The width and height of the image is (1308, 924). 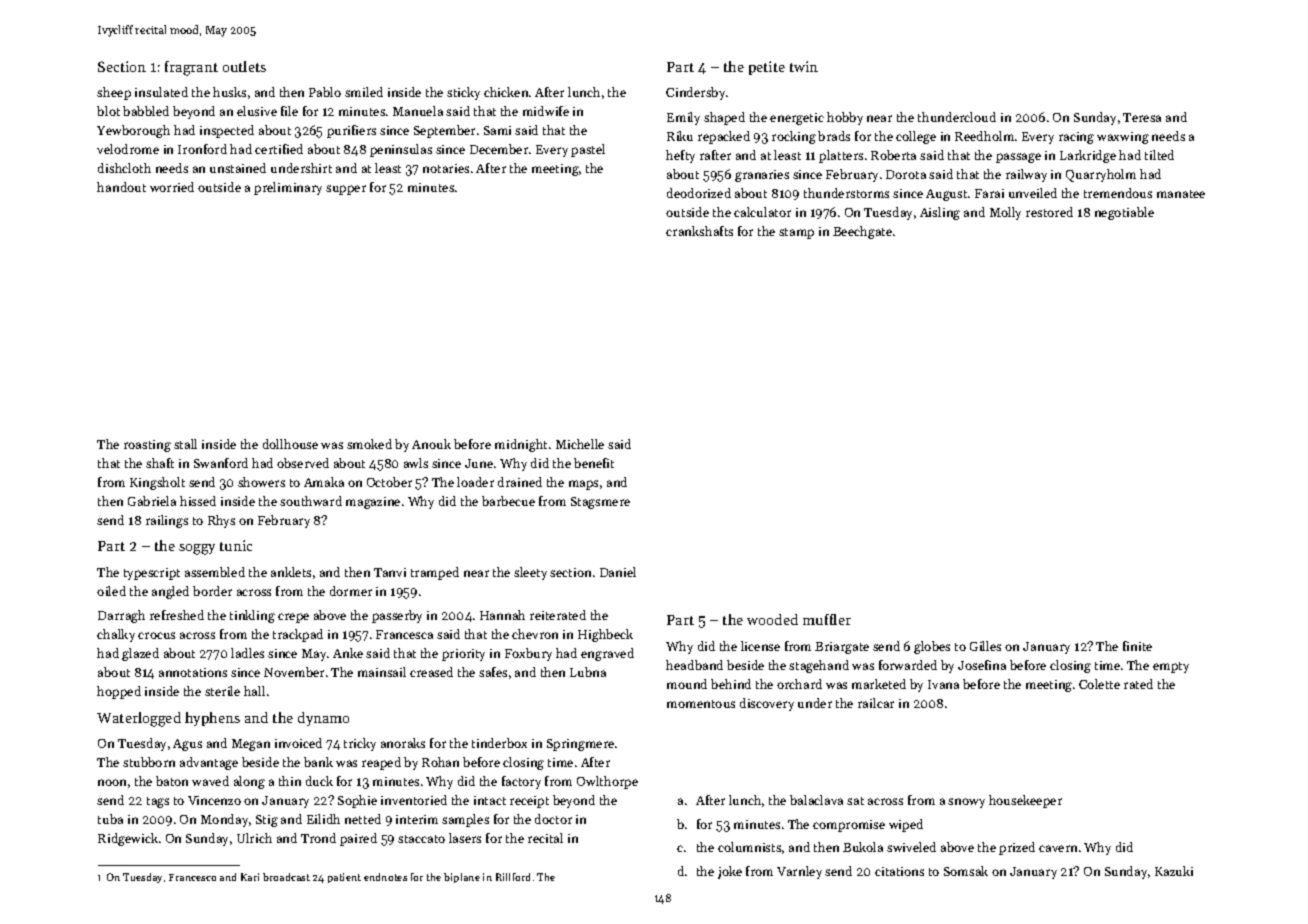 What do you see at coordinates (250, 877) in the image?
I see `Kari` at bounding box center [250, 877].
